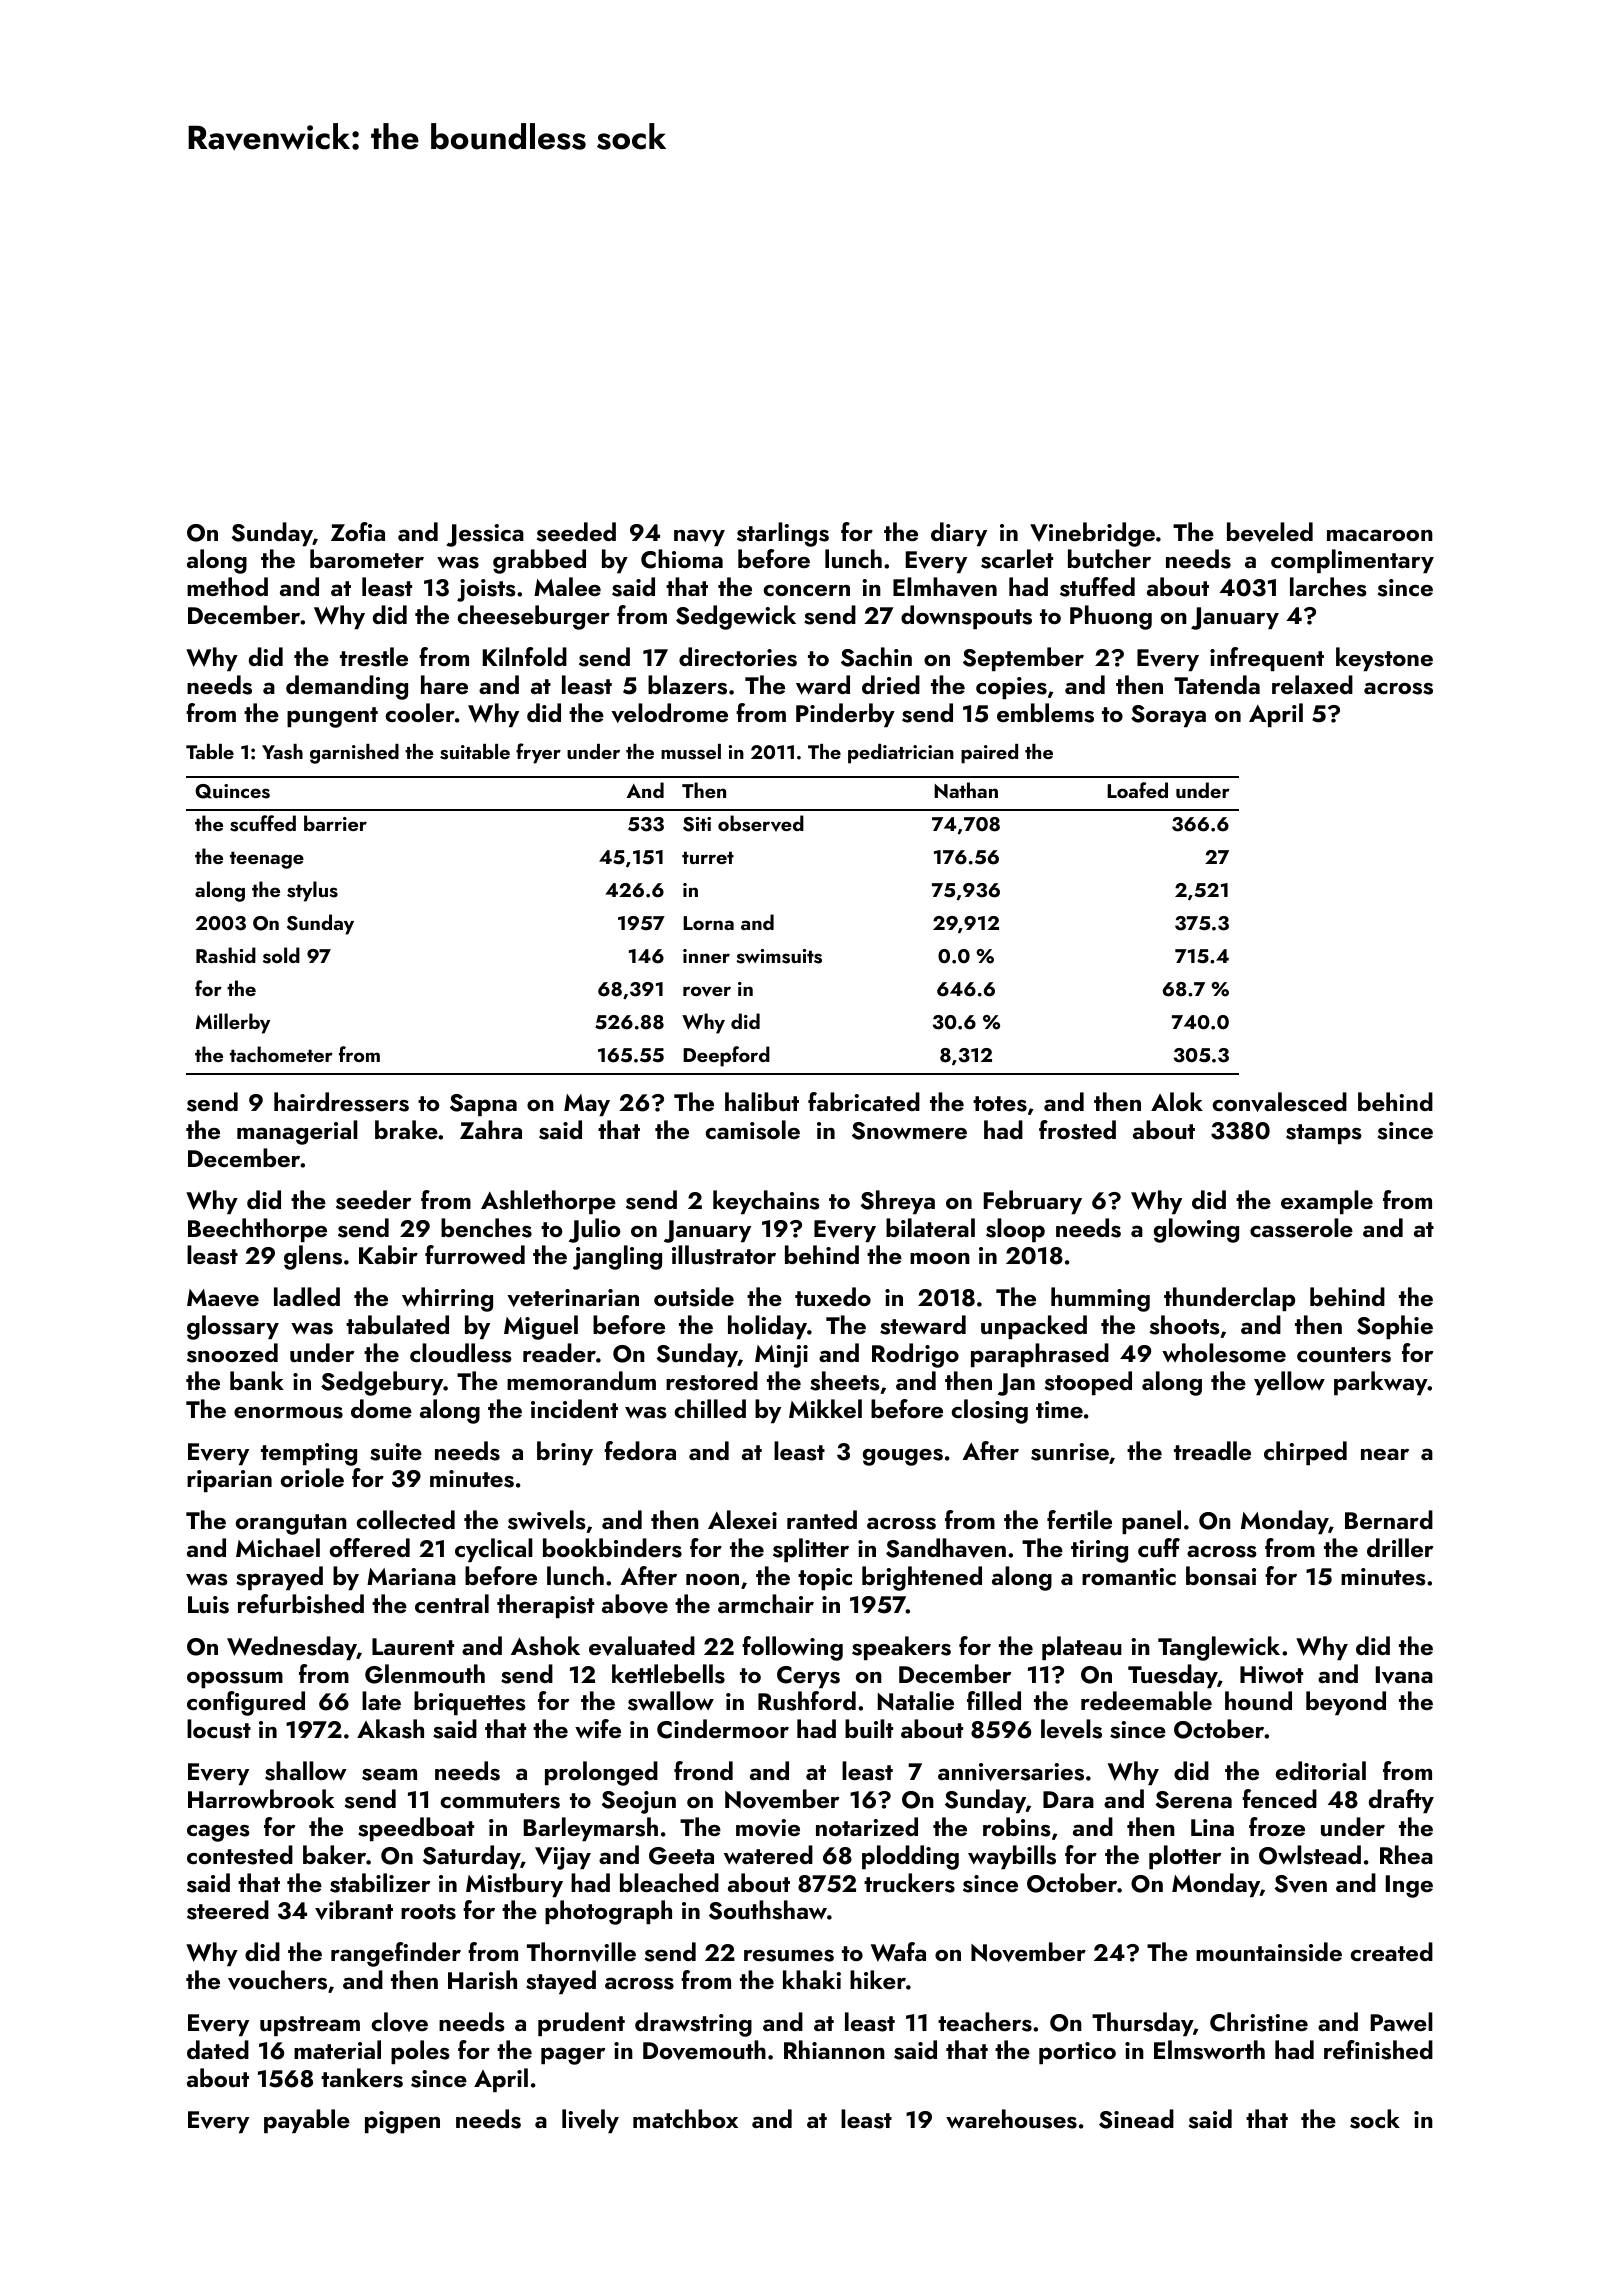 This screenshot has width=1620, height=2292. What do you see at coordinates (1301, 1228) in the screenshot?
I see `casserole` at bounding box center [1301, 1228].
